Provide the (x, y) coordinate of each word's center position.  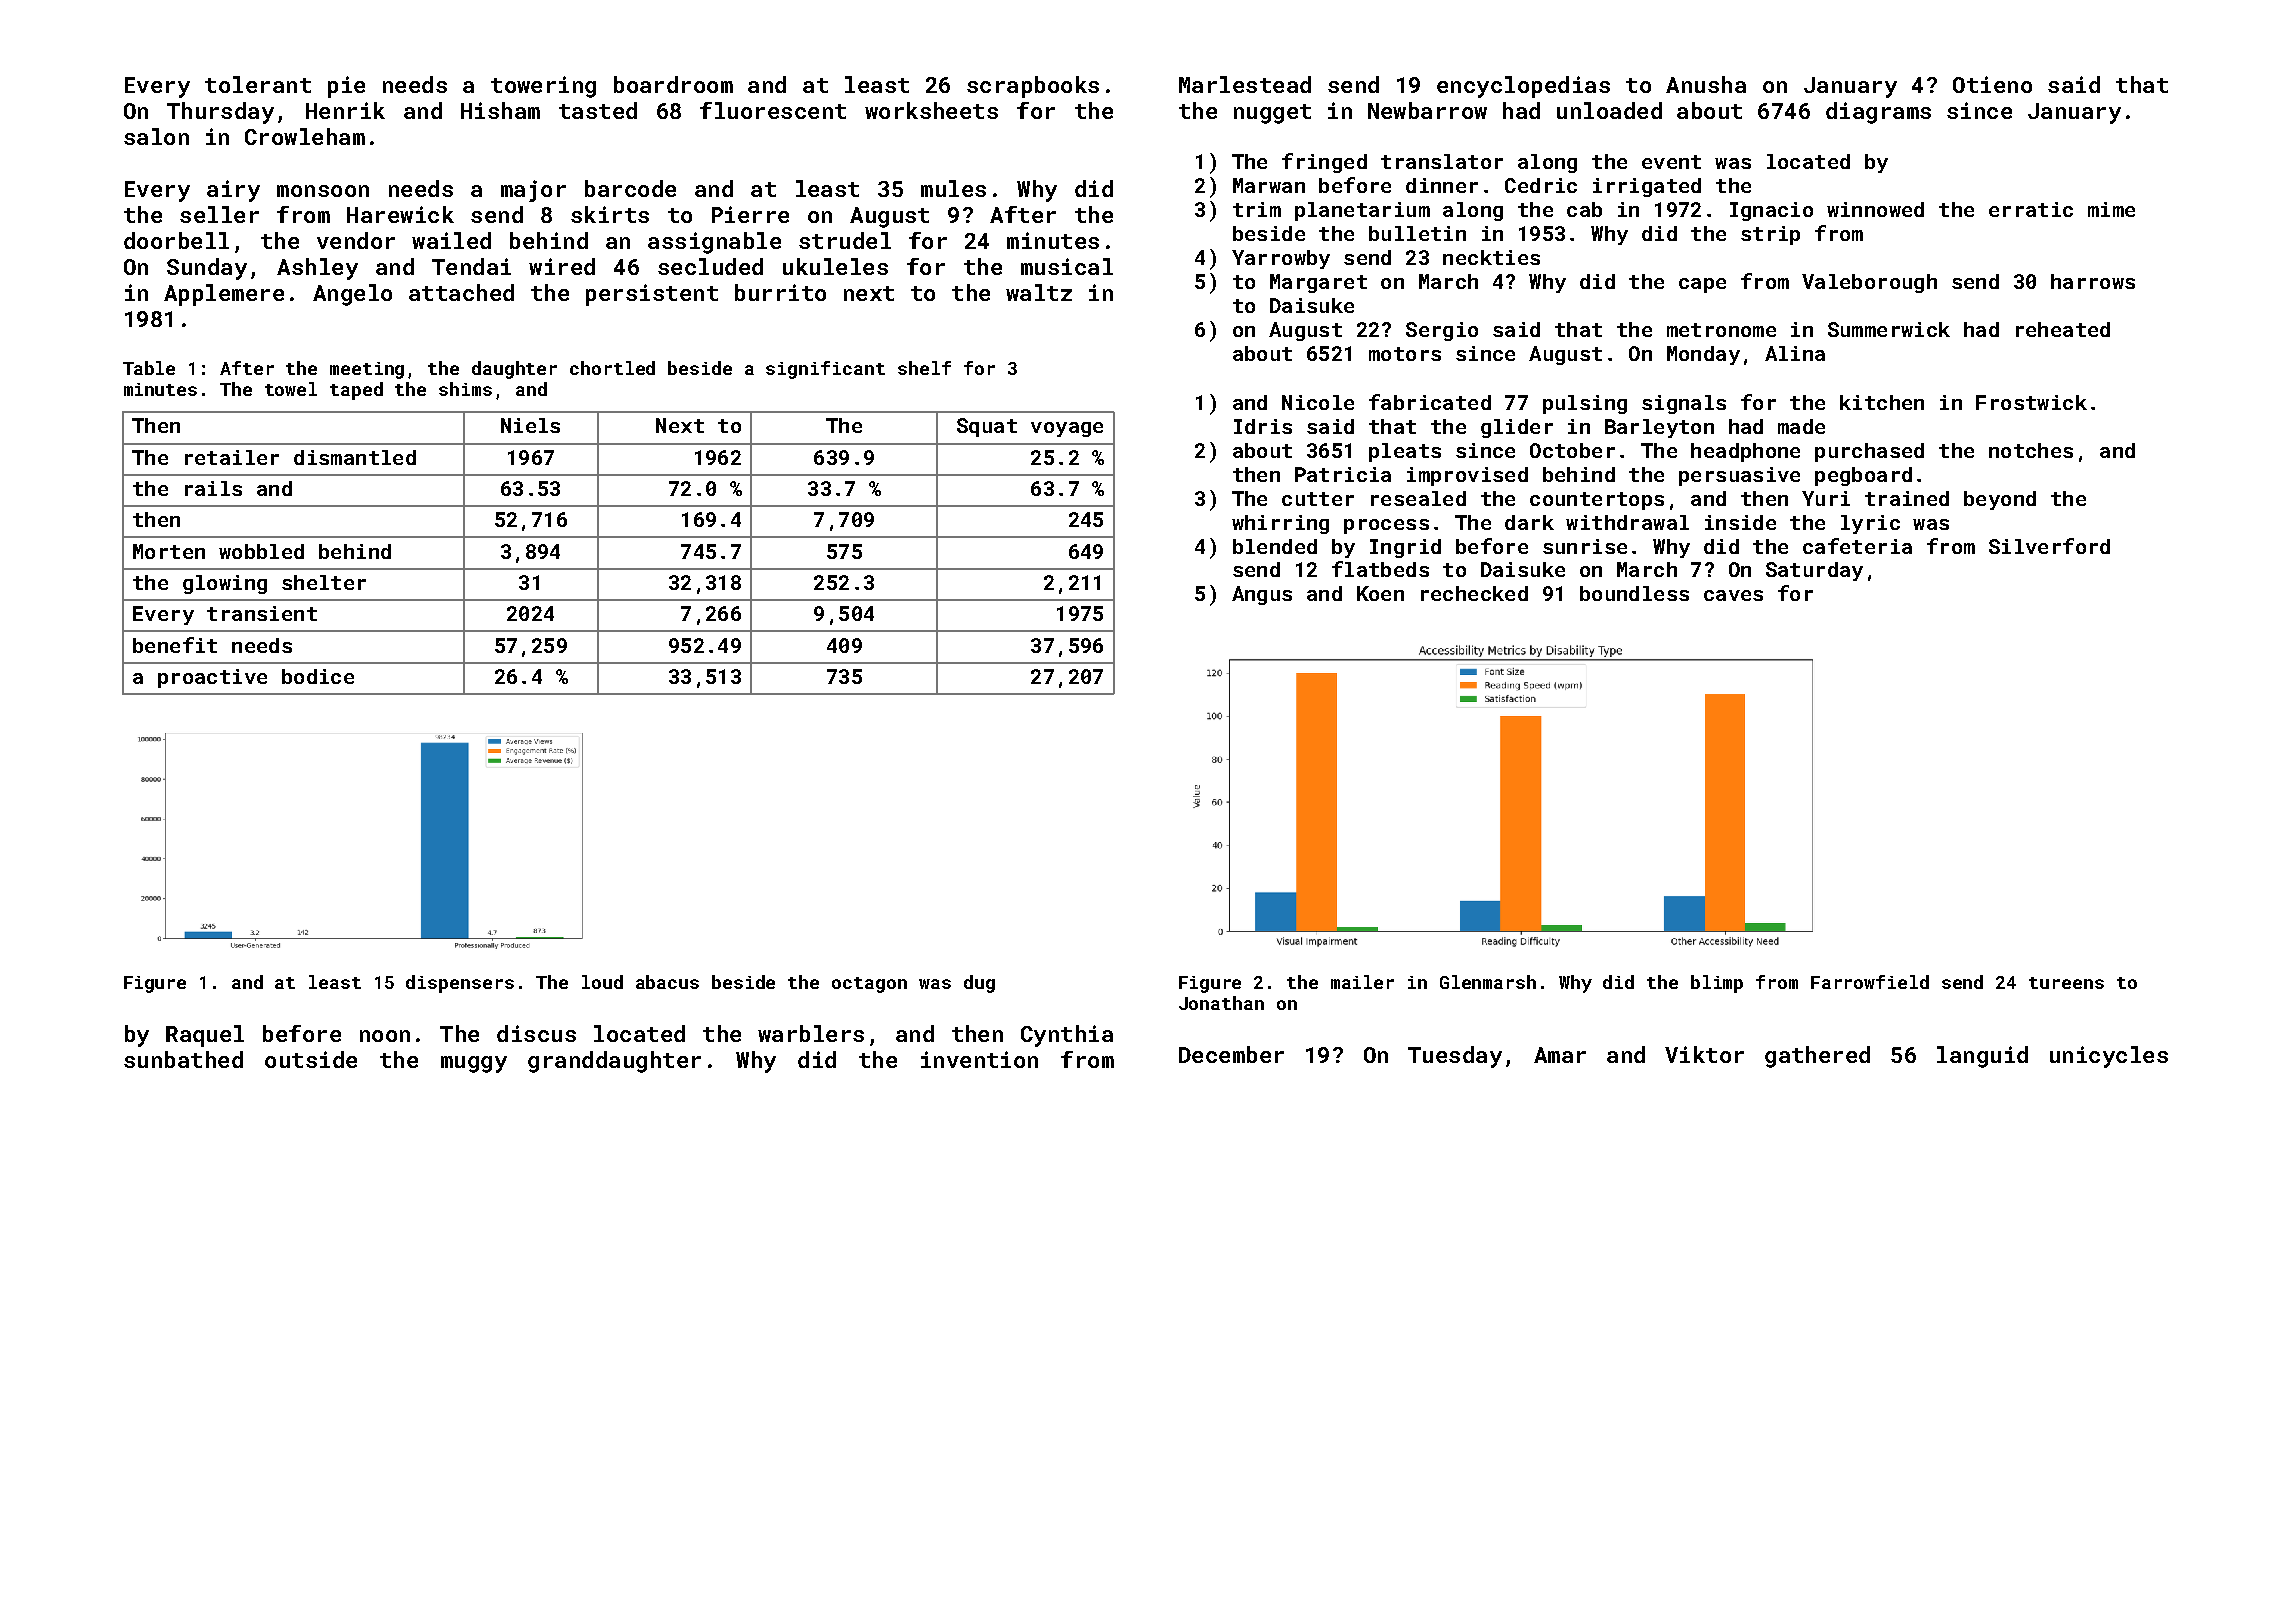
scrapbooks (1033, 87)
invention (979, 1059)
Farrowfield (1870, 982)
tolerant (258, 84)
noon (385, 1036)
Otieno (1992, 84)
